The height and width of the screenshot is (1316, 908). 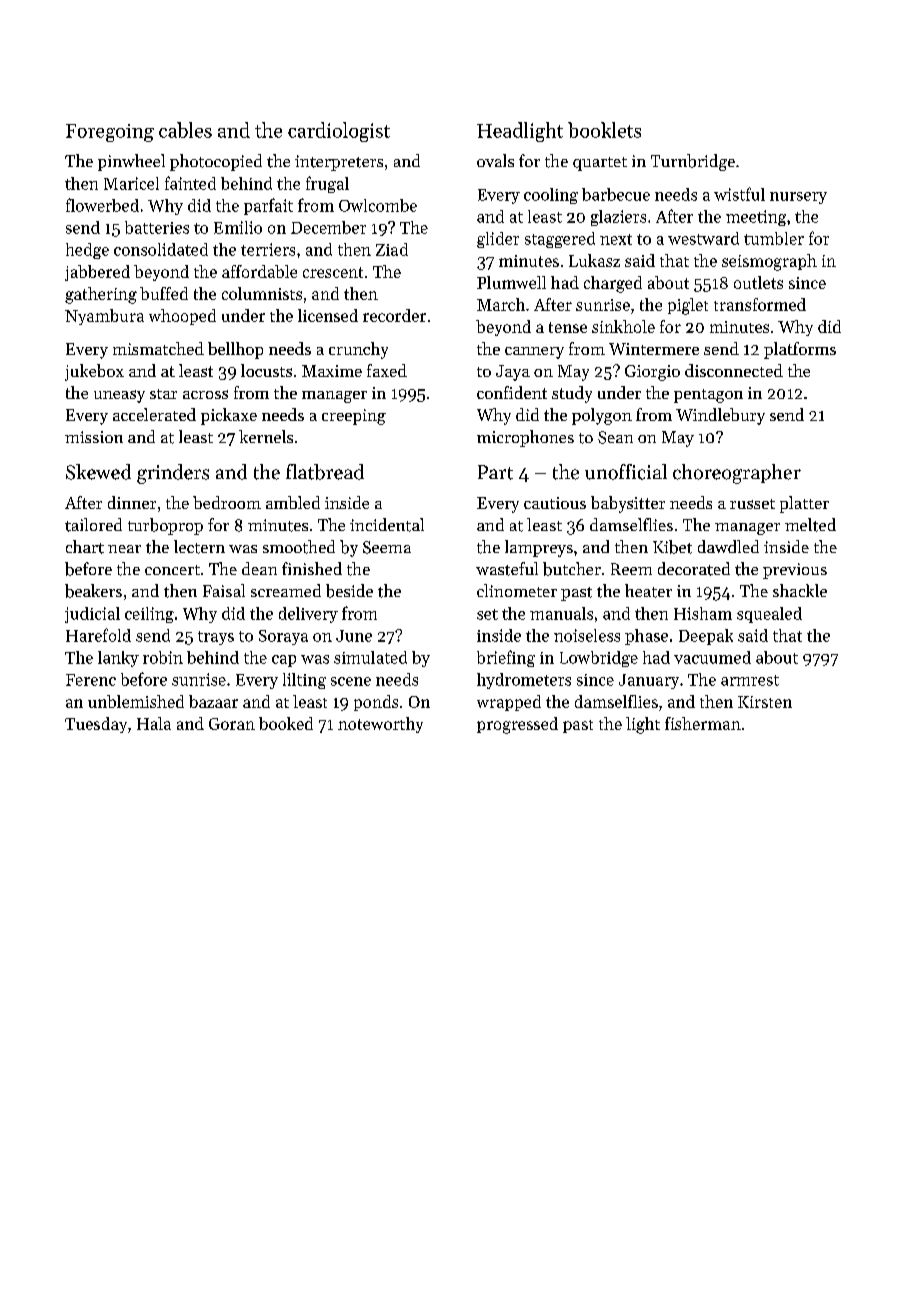 What do you see at coordinates (154, 723) in the screenshot?
I see `Hala` at bounding box center [154, 723].
